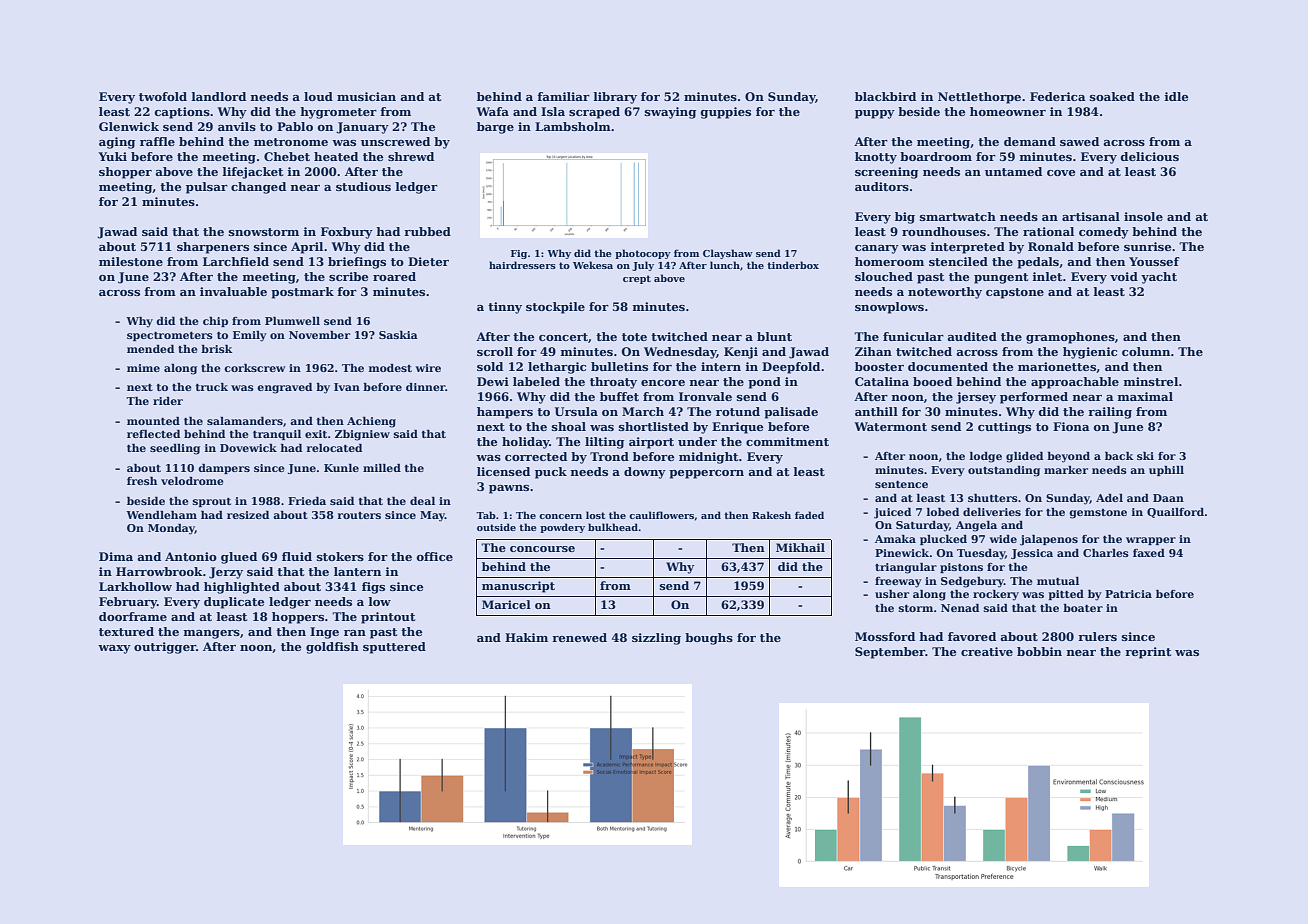  Describe the element at coordinates (643, 254) in the image. I see `photocopy` at that location.
